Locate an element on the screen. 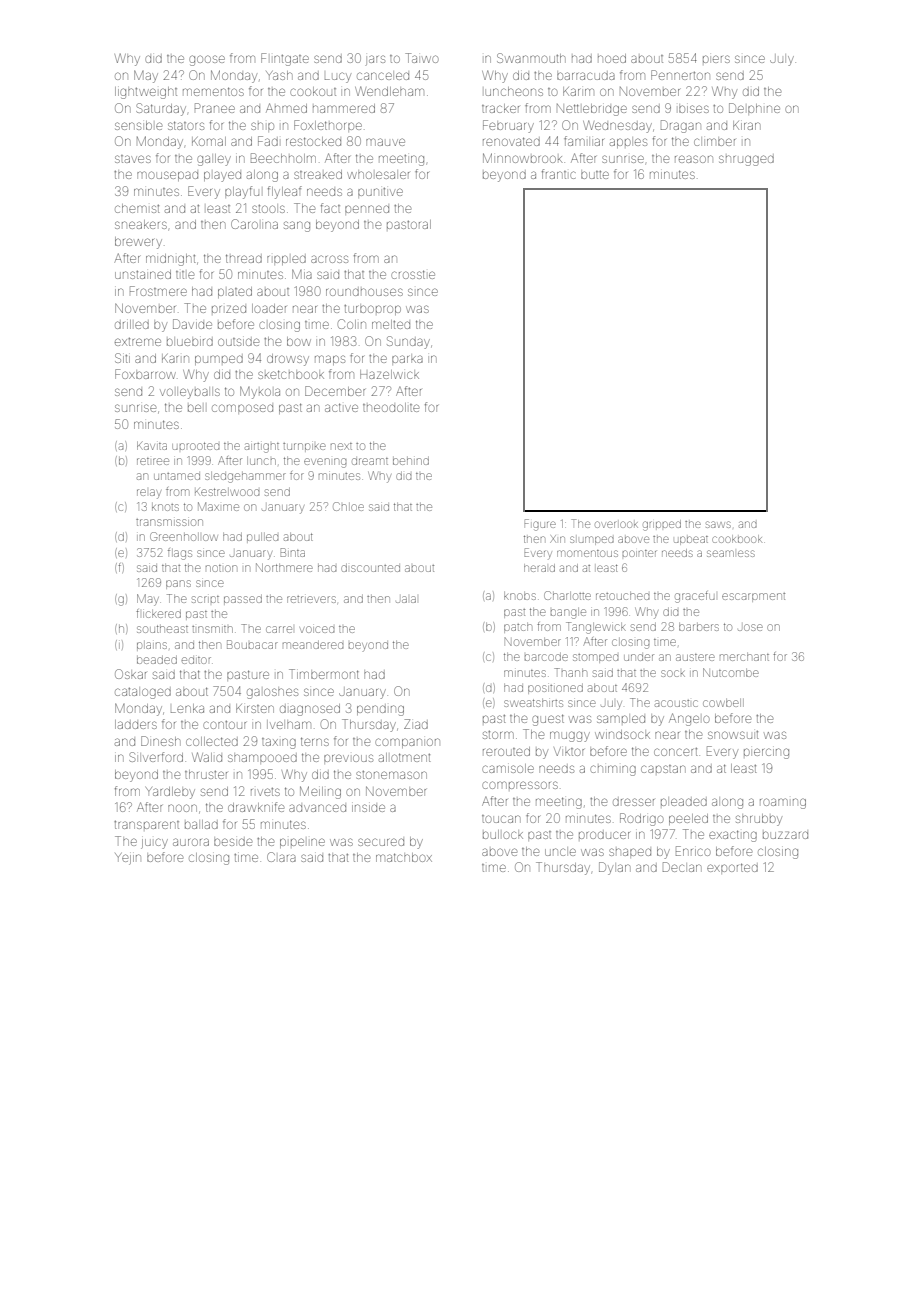 The image size is (924, 1308). Karin is located at coordinates (175, 358).
